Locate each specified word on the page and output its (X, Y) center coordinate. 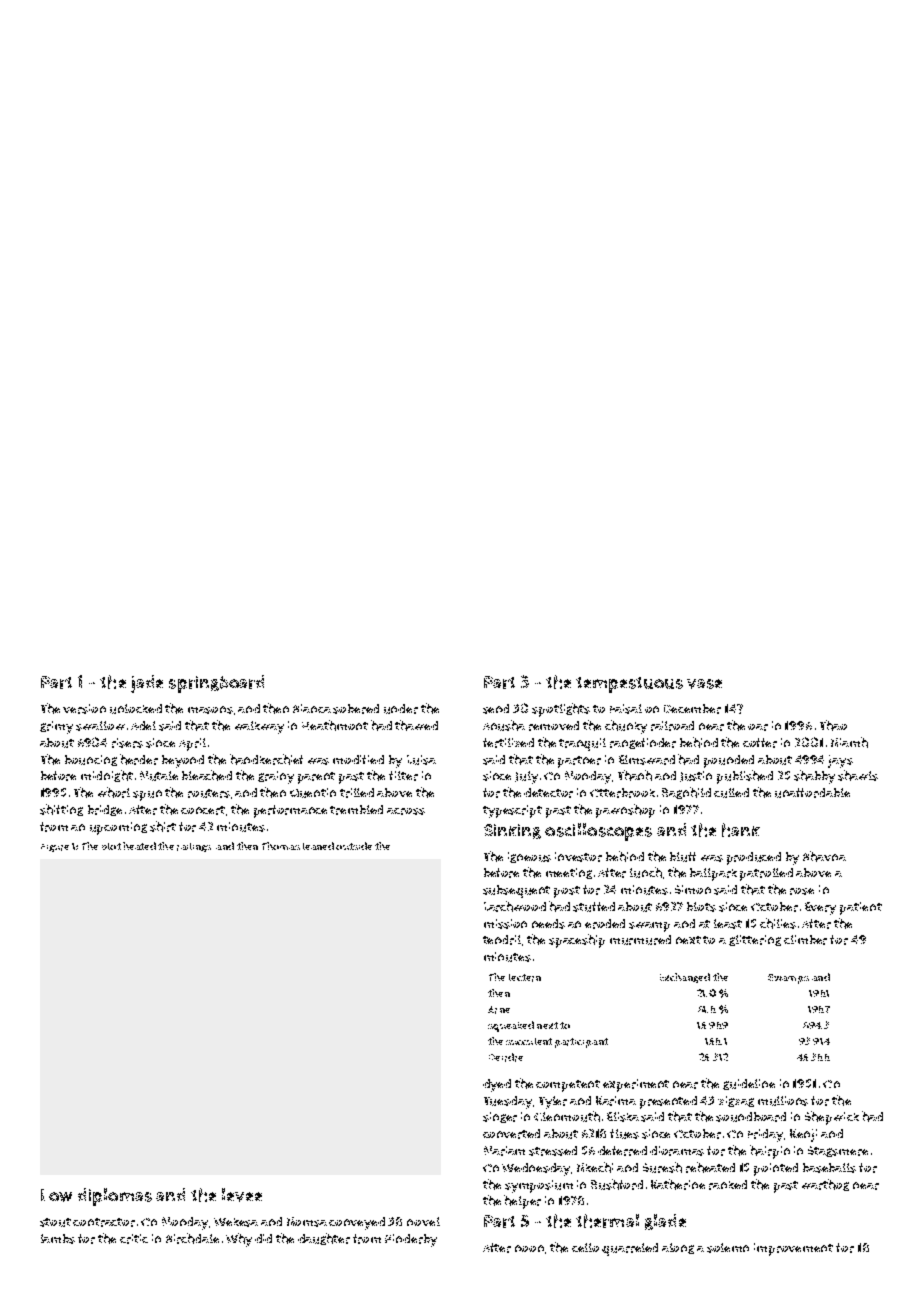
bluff (683, 857)
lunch (646, 872)
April (192, 744)
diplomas (115, 1197)
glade (665, 1222)
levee (242, 1195)
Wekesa (236, 1222)
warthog (825, 1185)
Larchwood (515, 906)
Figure (55, 848)
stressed (553, 1151)
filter (403, 776)
